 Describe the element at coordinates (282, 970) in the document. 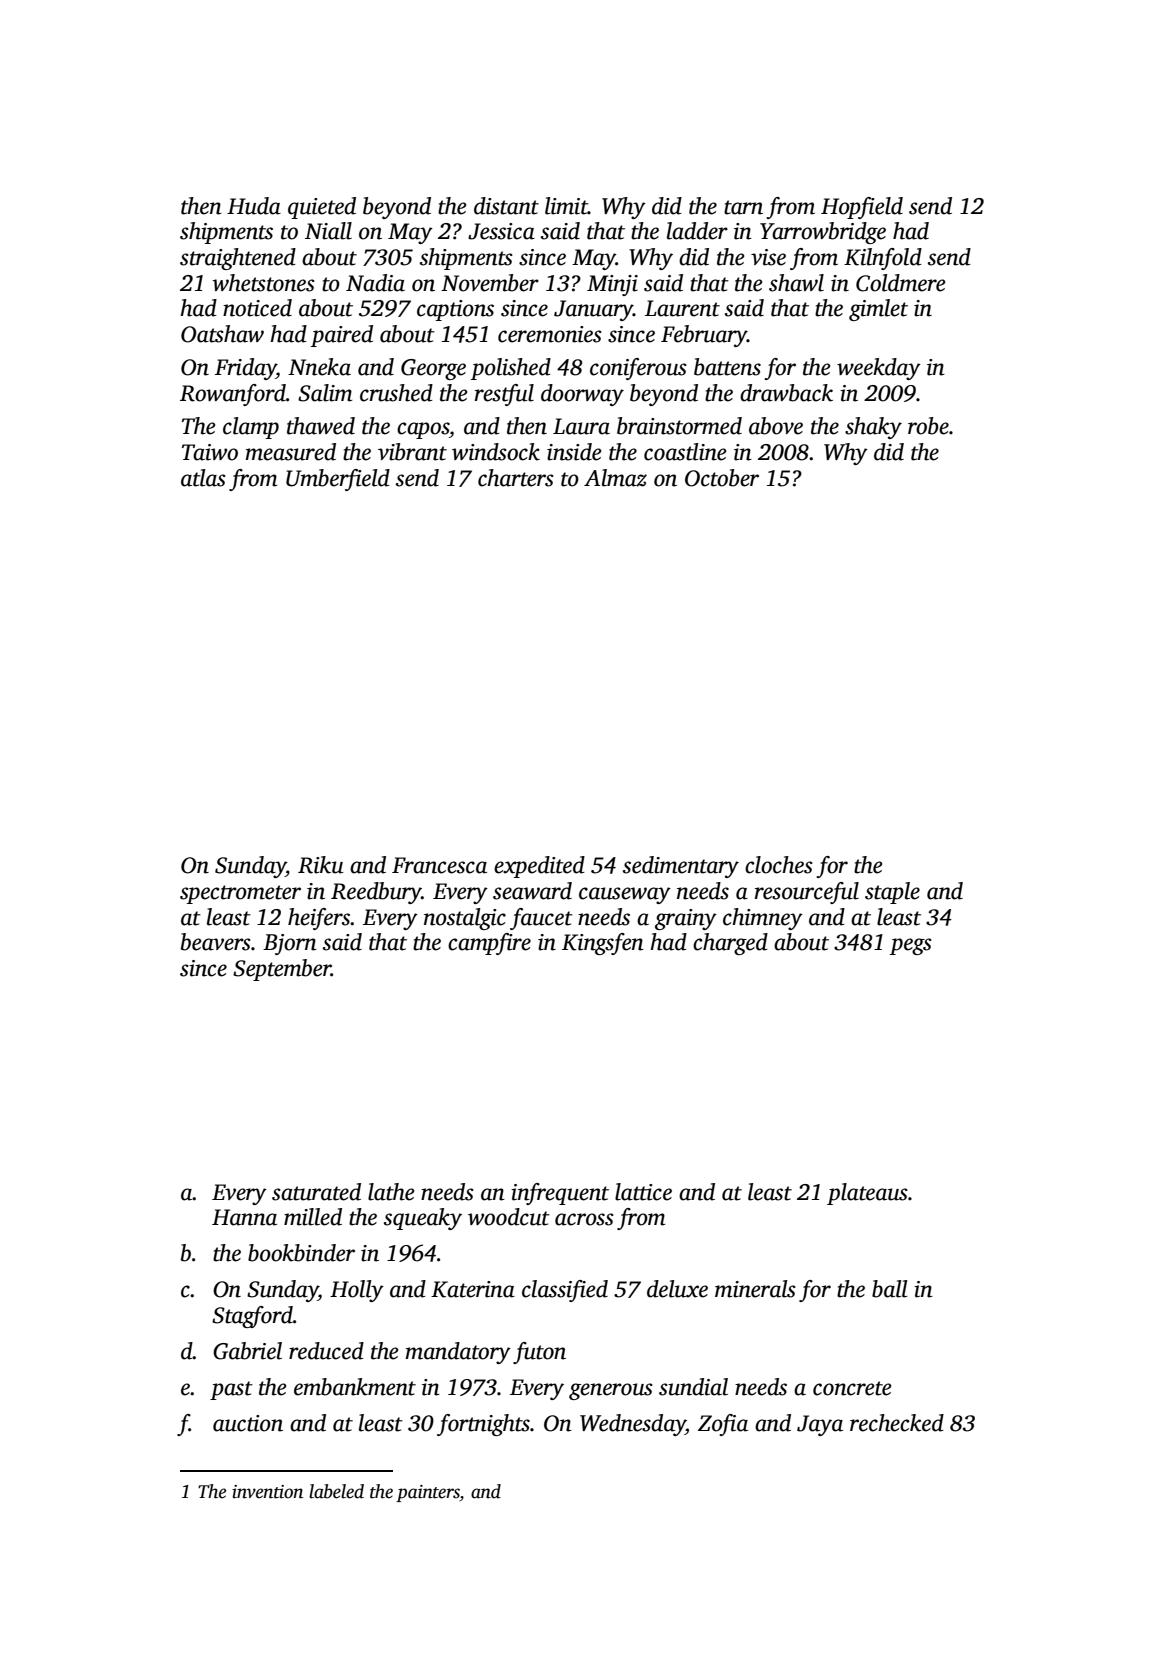

I see `September` at that location.
